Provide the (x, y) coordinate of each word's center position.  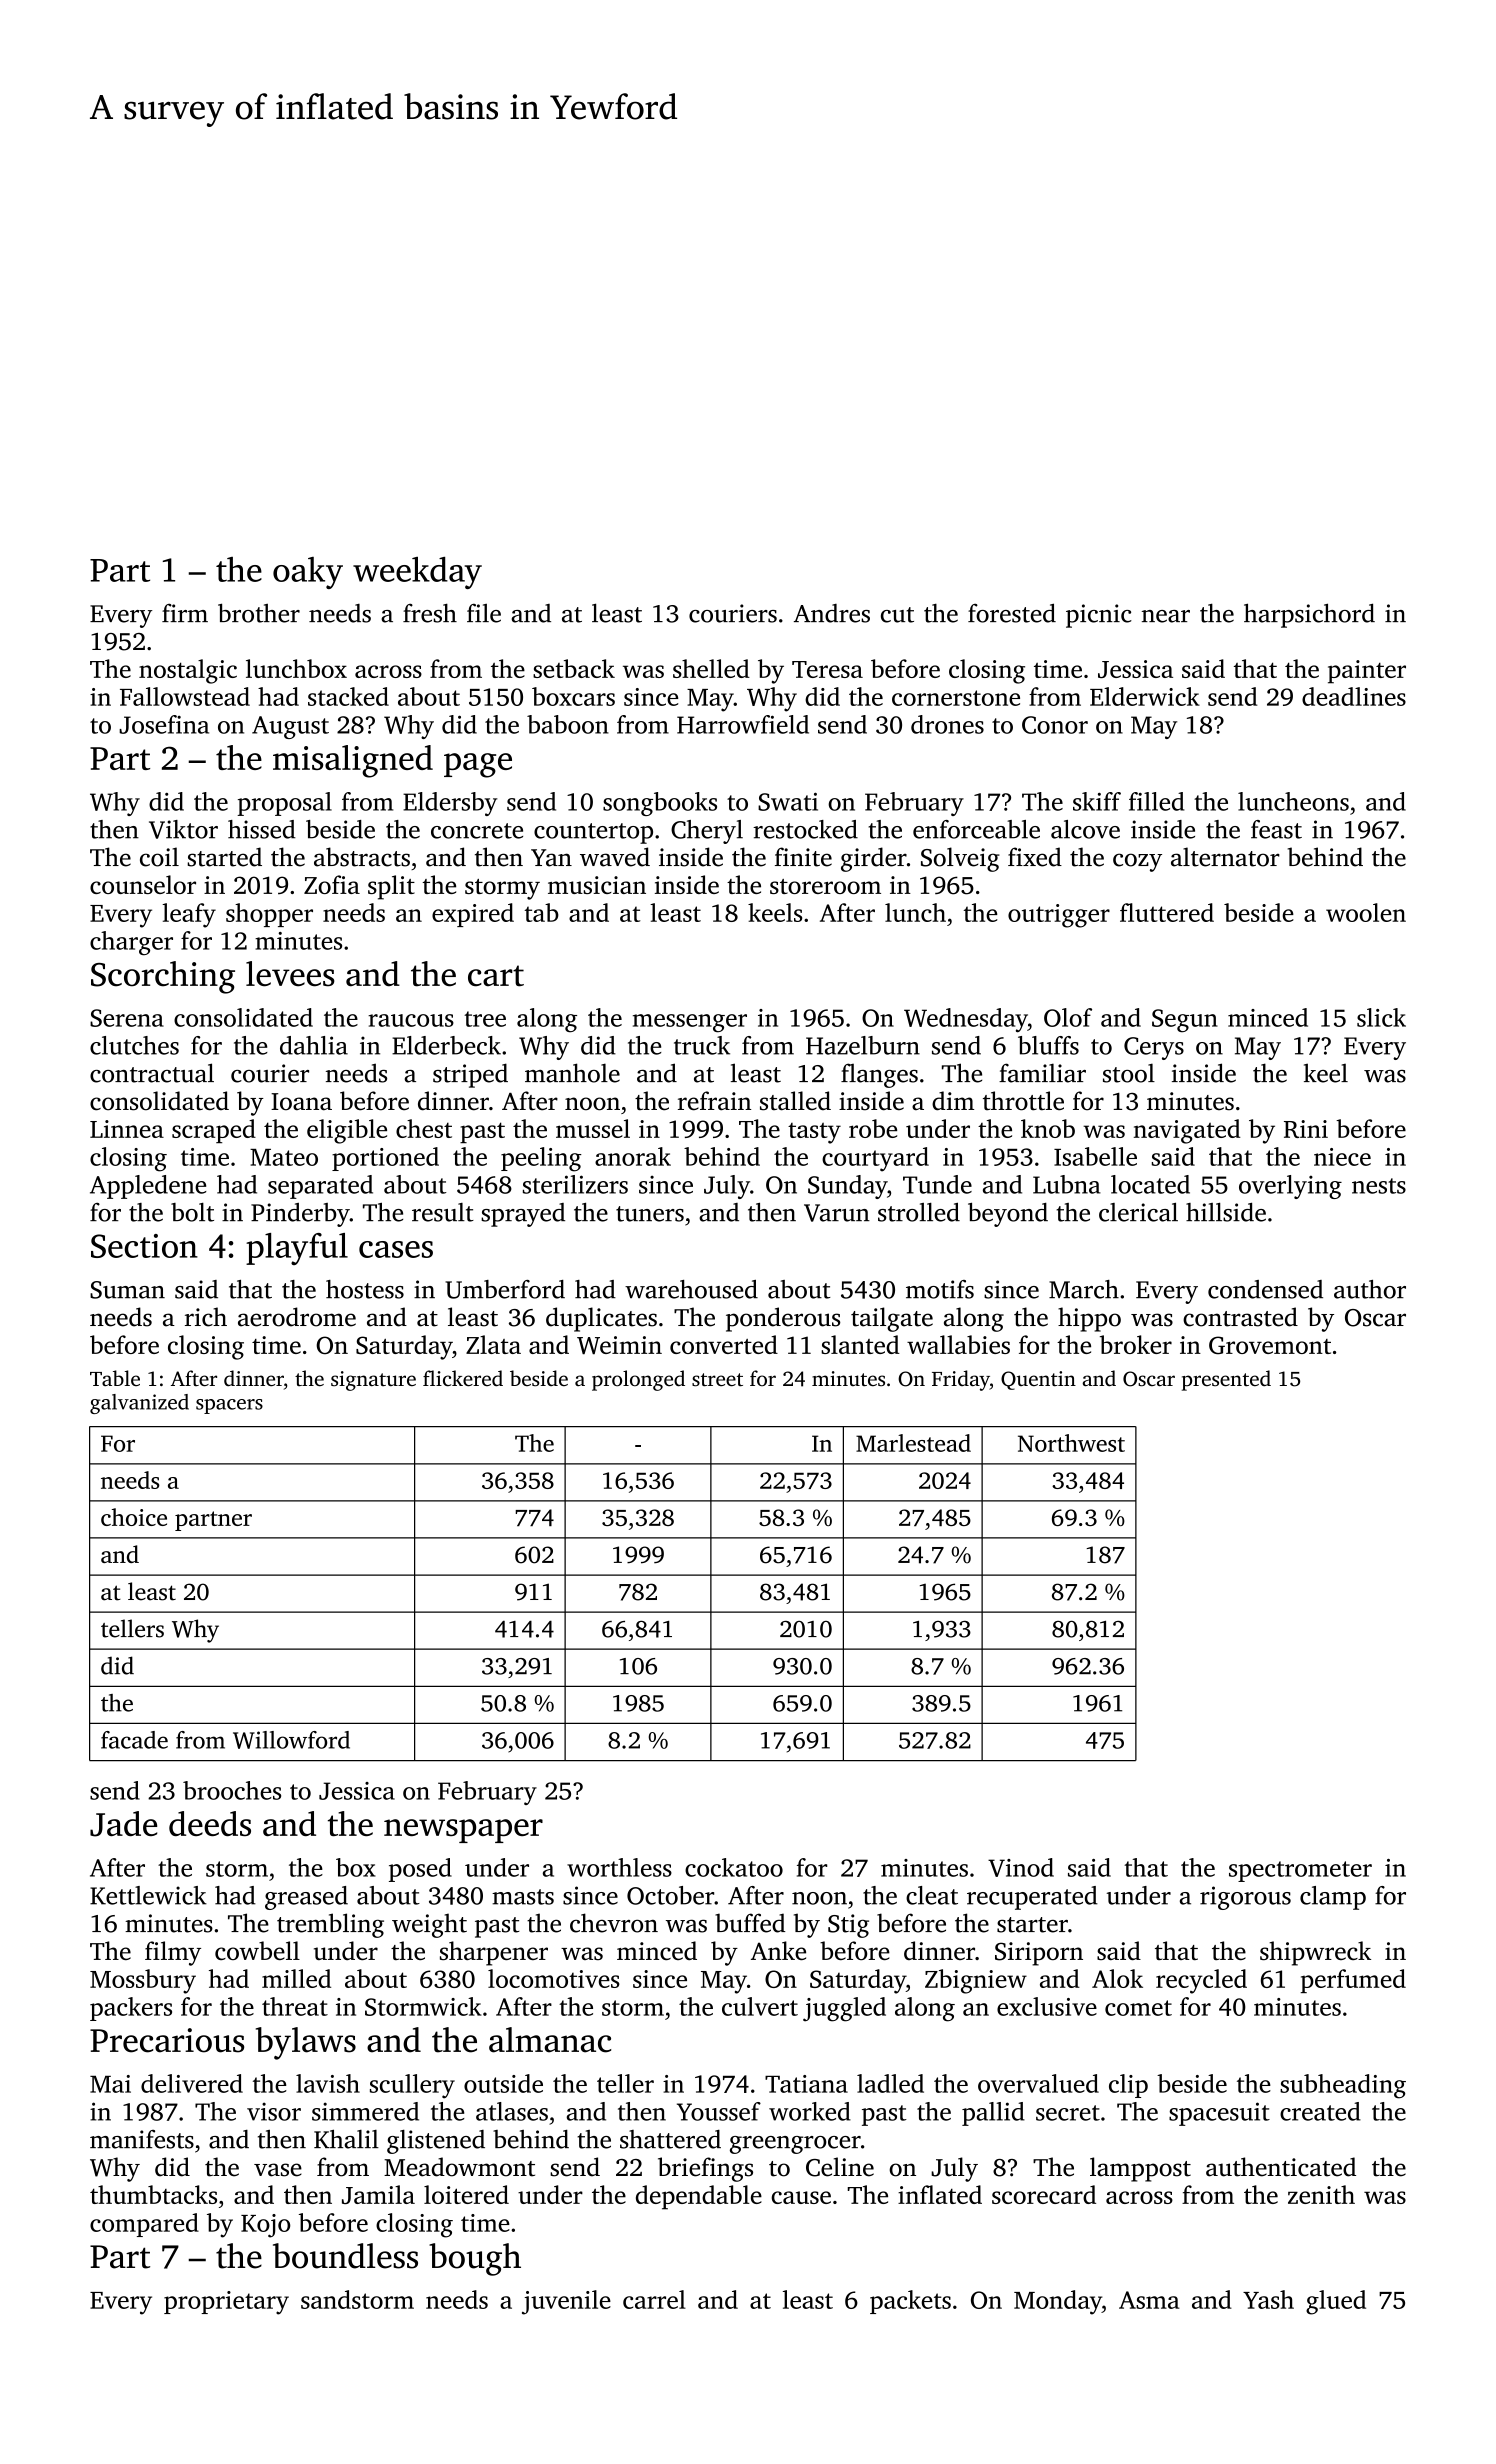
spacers (229, 1406)
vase (278, 2170)
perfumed (1353, 1981)
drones (947, 724)
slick (1381, 1017)
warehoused (691, 1289)
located (1150, 1184)
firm (185, 613)
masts (523, 1897)
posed (420, 1870)
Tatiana (806, 2084)
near (1166, 616)
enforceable (976, 829)
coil (159, 857)
